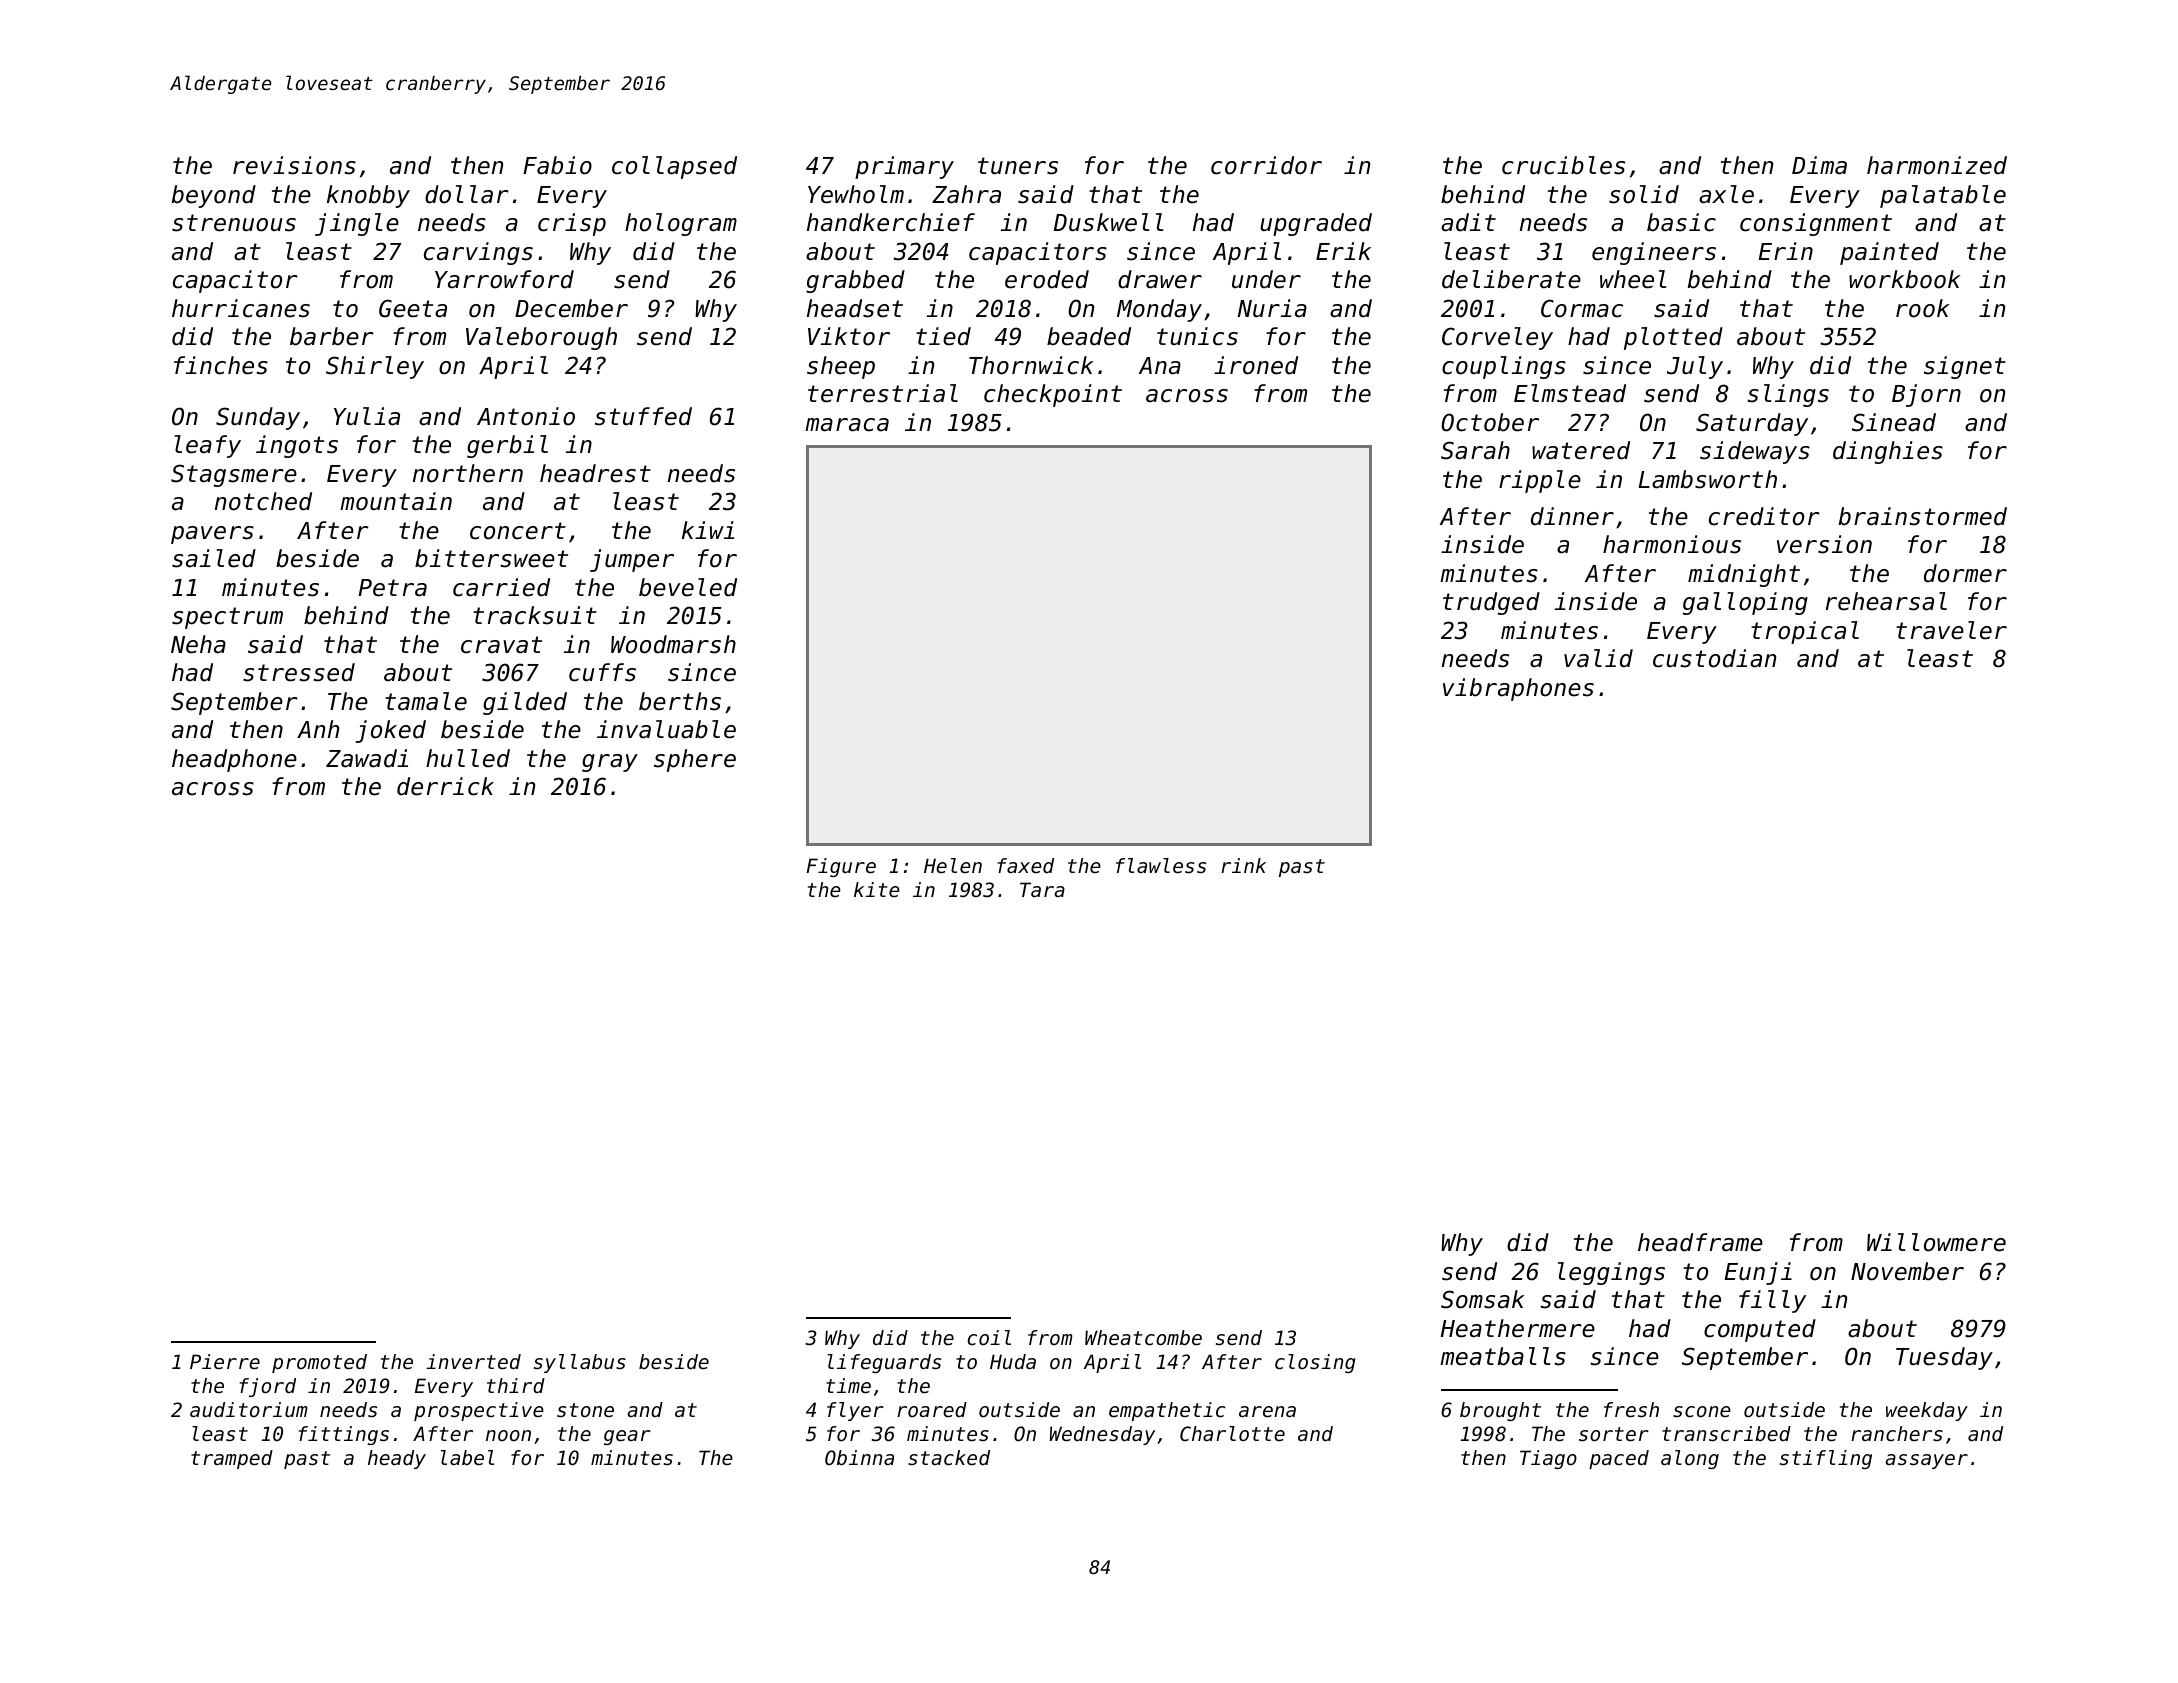 The width and height of the image is (2178, 1683). What do you see at coordinates (501, 587) in the image?
I see `carried` at bounding box center [501, 587].
